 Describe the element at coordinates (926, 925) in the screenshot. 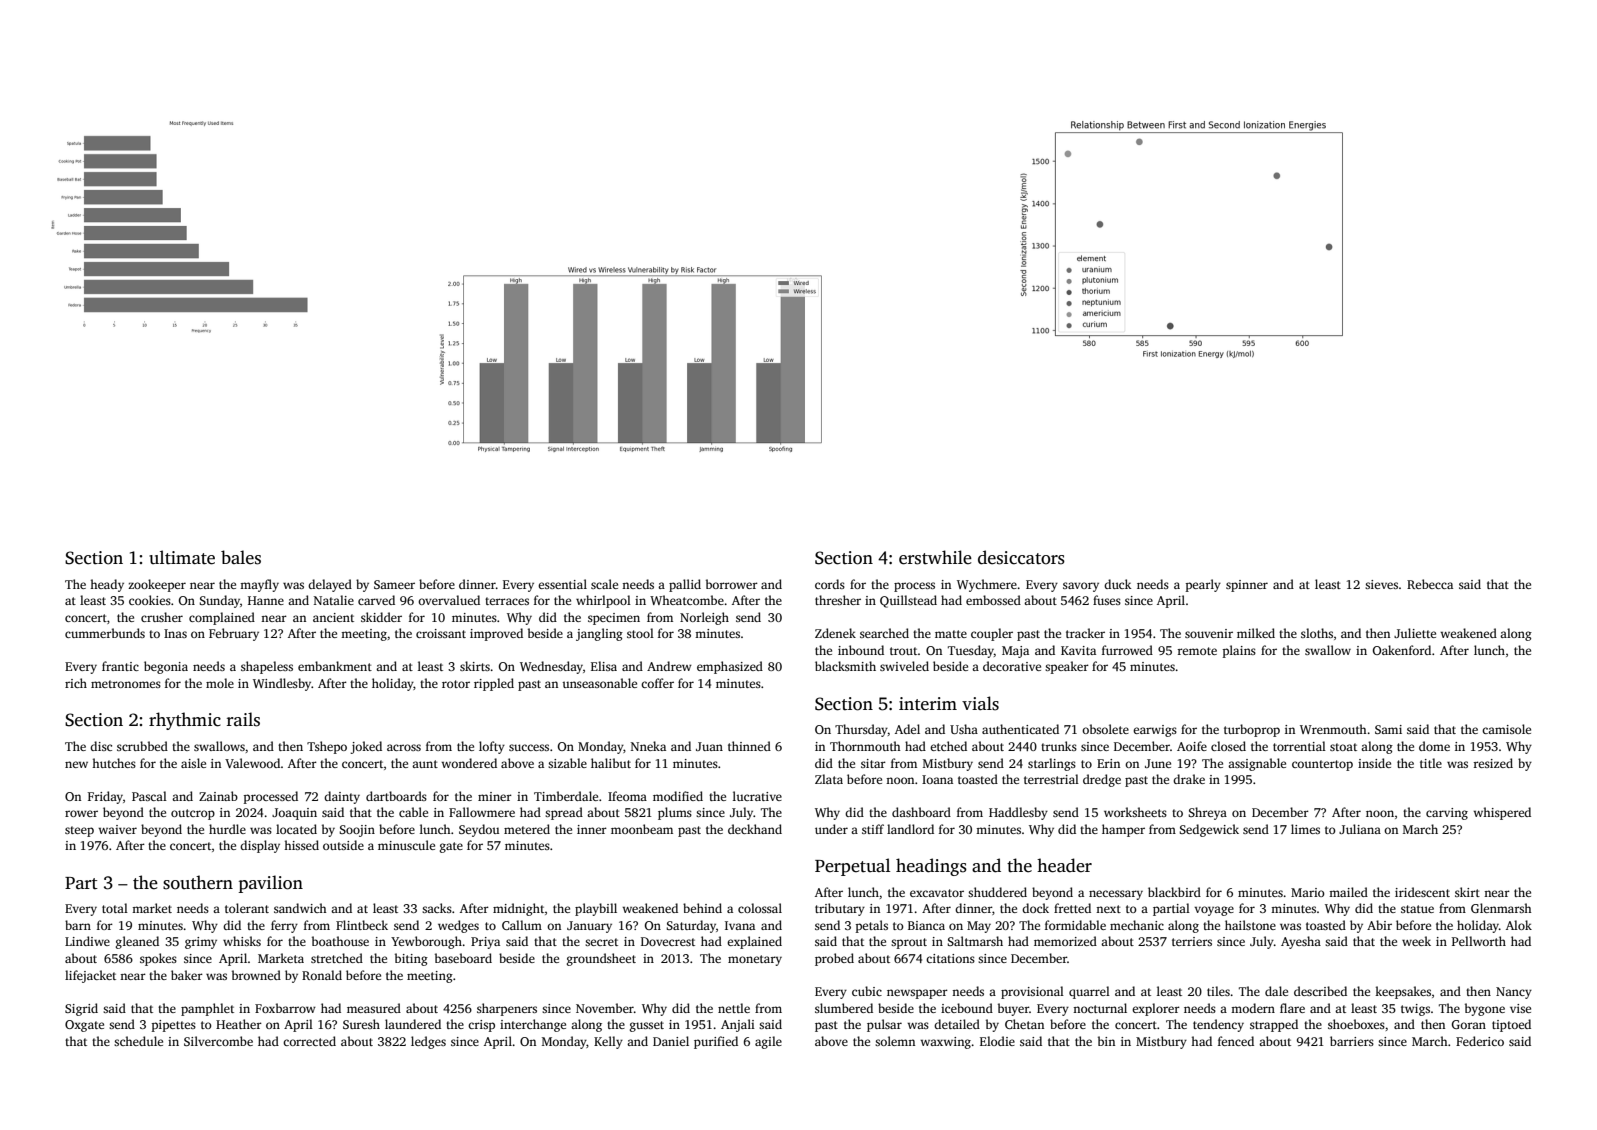

I see `Bianca` at that location.
